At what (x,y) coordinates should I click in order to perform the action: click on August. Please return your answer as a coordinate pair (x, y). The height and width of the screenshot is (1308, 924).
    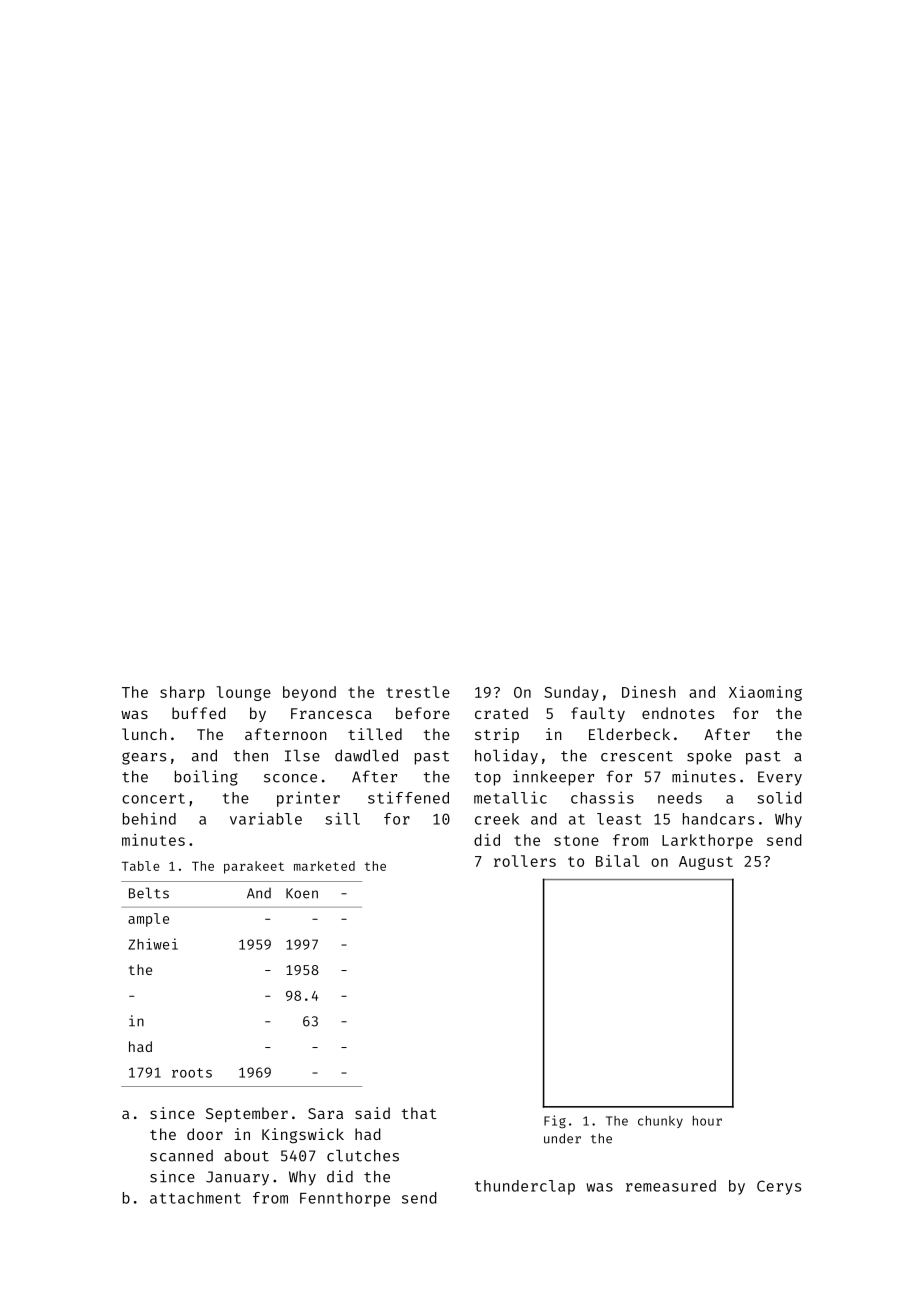
    Looking at the image, I should click on (706, 863).
